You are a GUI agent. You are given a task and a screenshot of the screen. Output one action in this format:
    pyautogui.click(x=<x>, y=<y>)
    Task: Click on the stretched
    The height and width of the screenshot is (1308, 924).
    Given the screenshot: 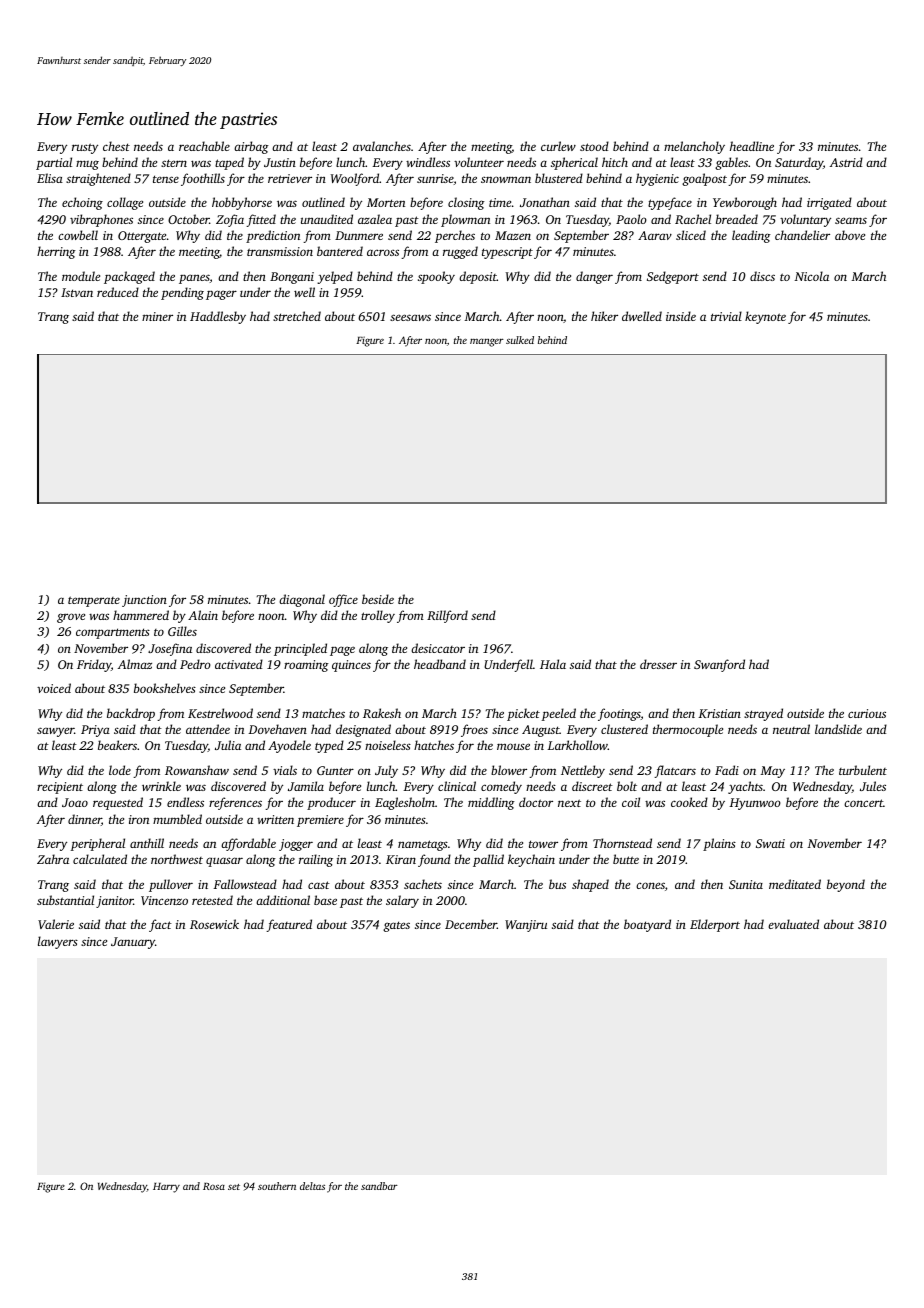 What is the action you would take?
    pyautogui.click(x=297, y=316)
